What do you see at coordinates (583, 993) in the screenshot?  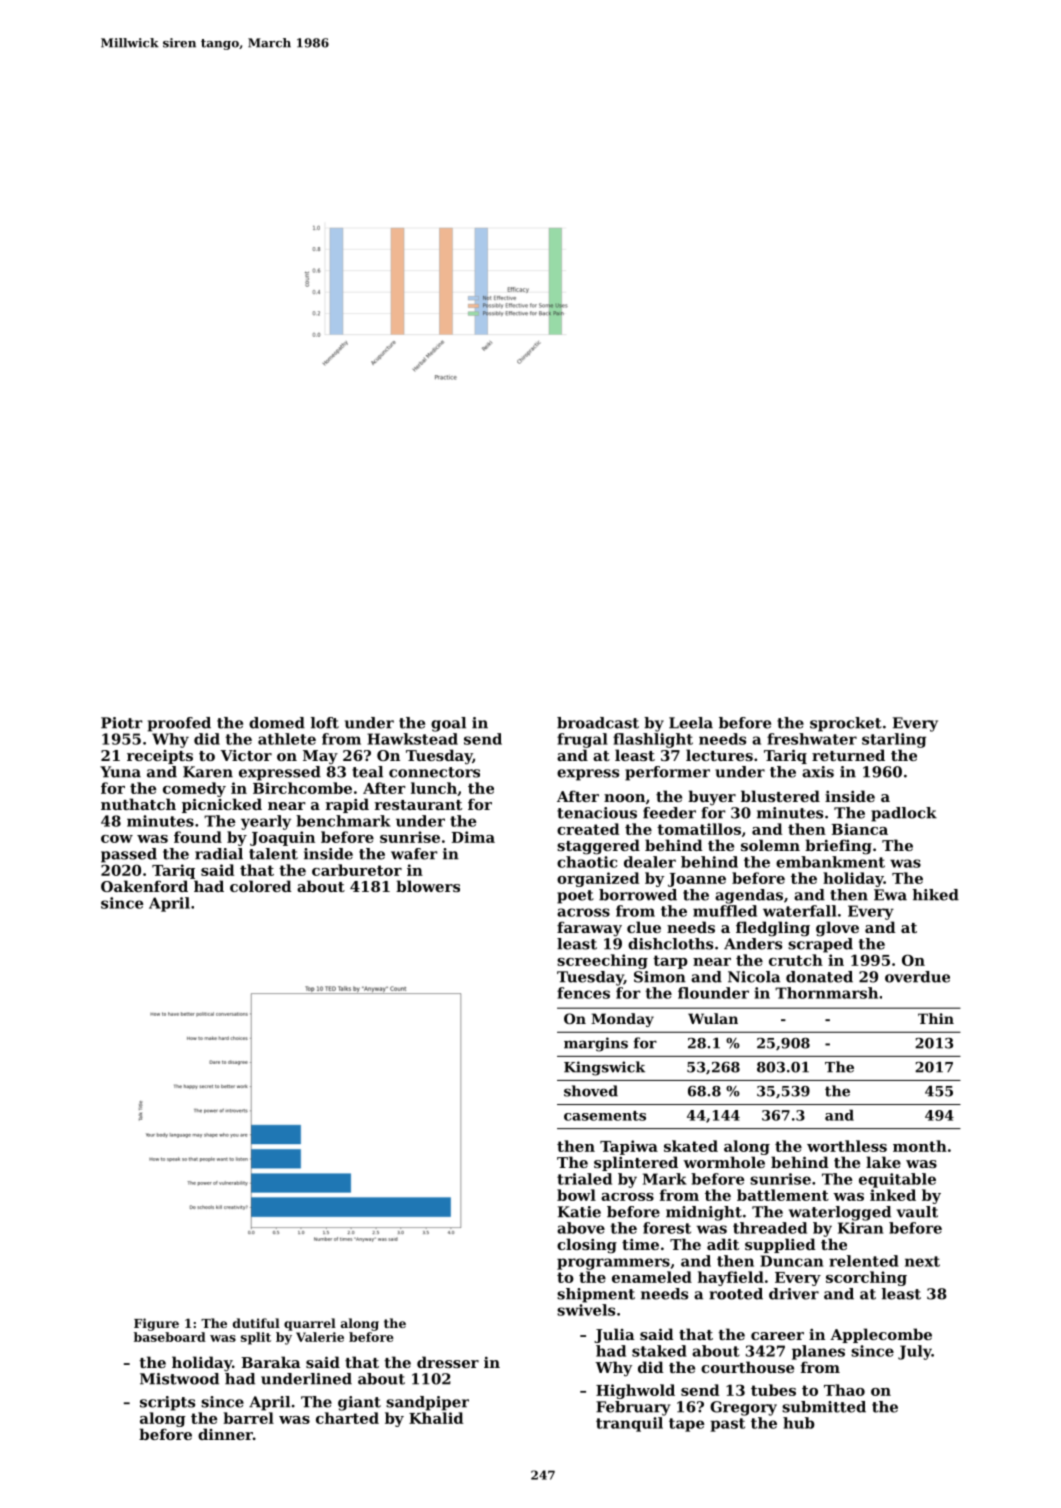 I see `fences` at bounding box center [583, 993].
